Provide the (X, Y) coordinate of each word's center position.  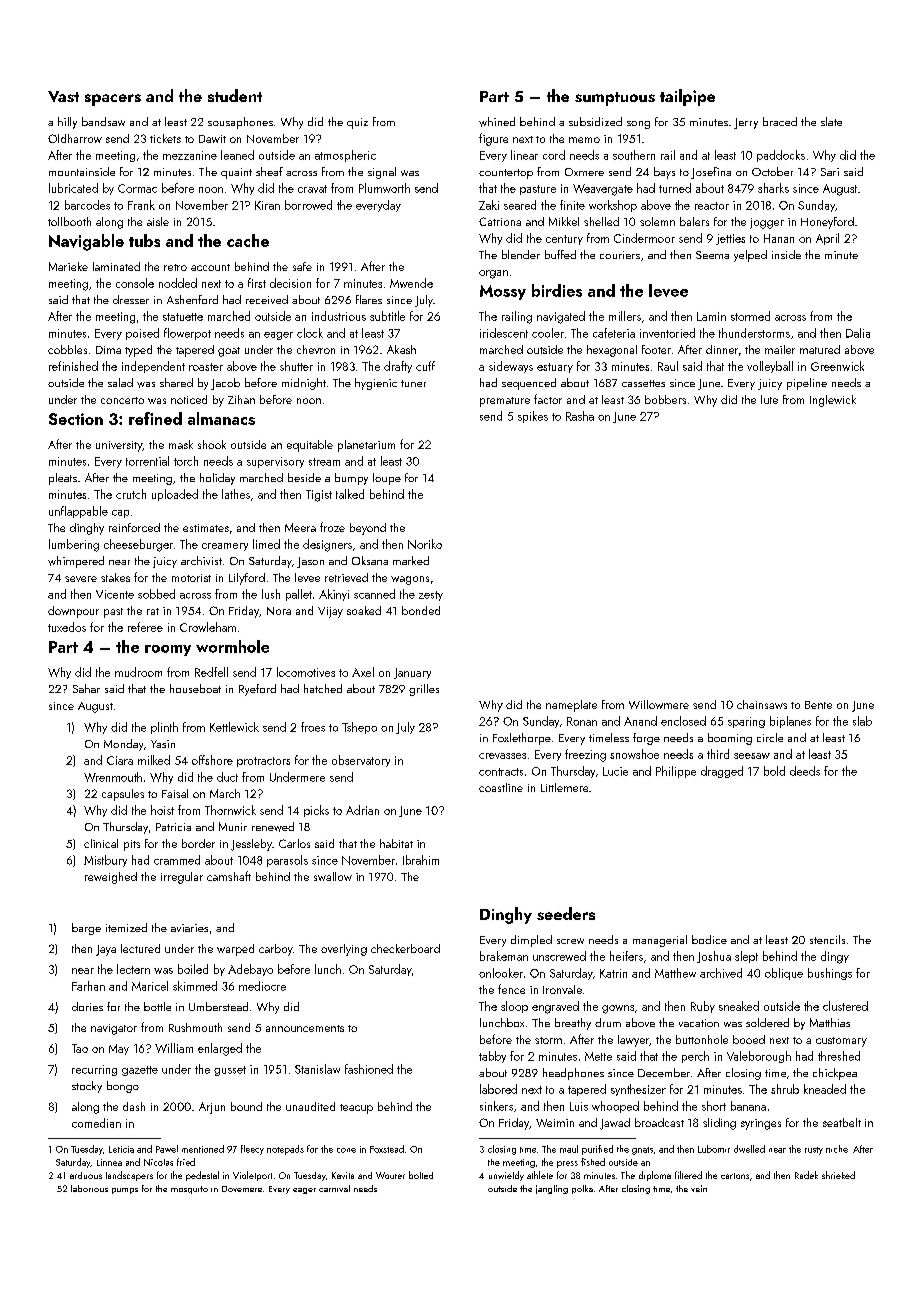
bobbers (665, 399)
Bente (818, 705)
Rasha (580, 416)
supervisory (275, 462)
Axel (363, 672)
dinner (722, 349)
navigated (561, 317)
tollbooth (69, 221)
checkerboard (405, 948)
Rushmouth (195, 1027)
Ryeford (257, 690)
